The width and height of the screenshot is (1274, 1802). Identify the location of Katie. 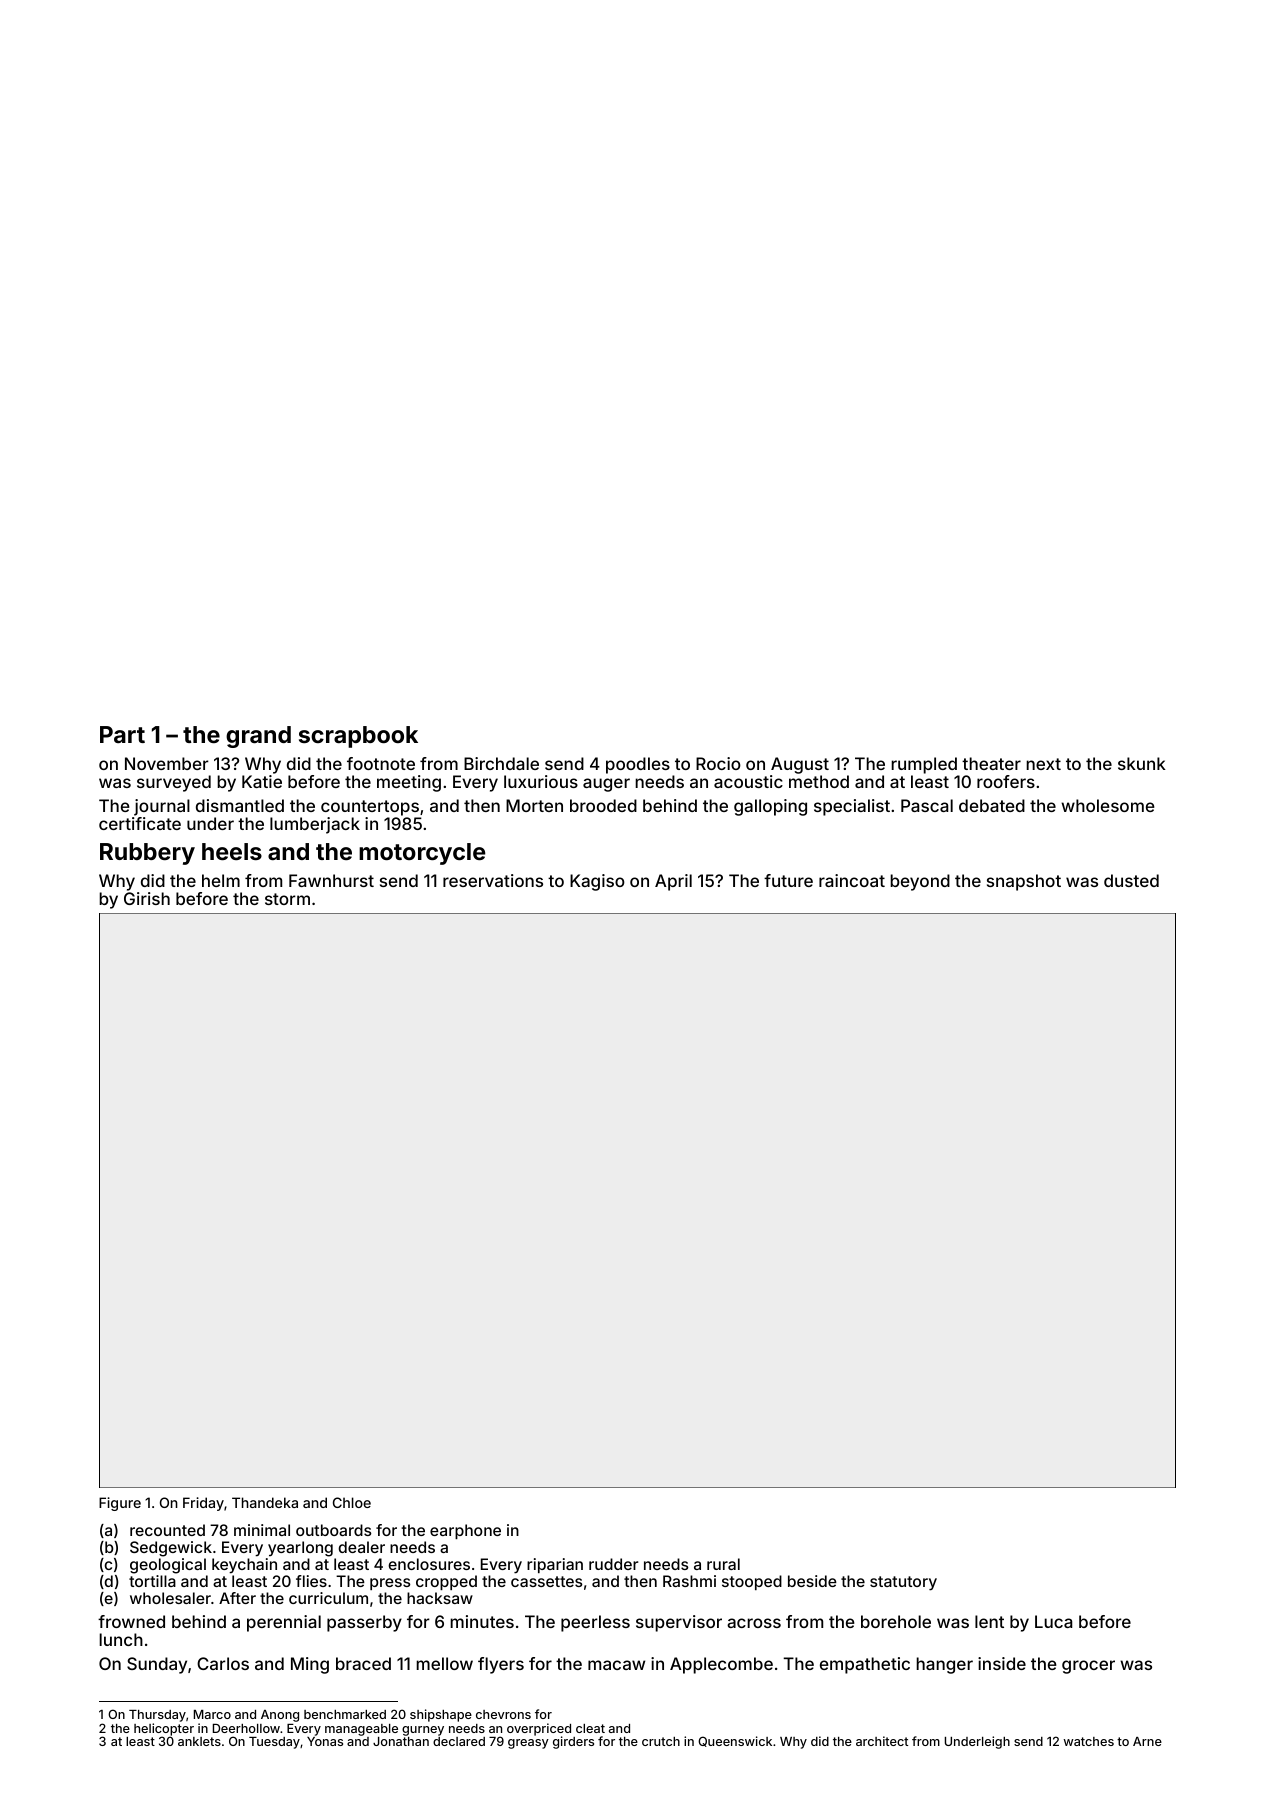
(262, 781).
